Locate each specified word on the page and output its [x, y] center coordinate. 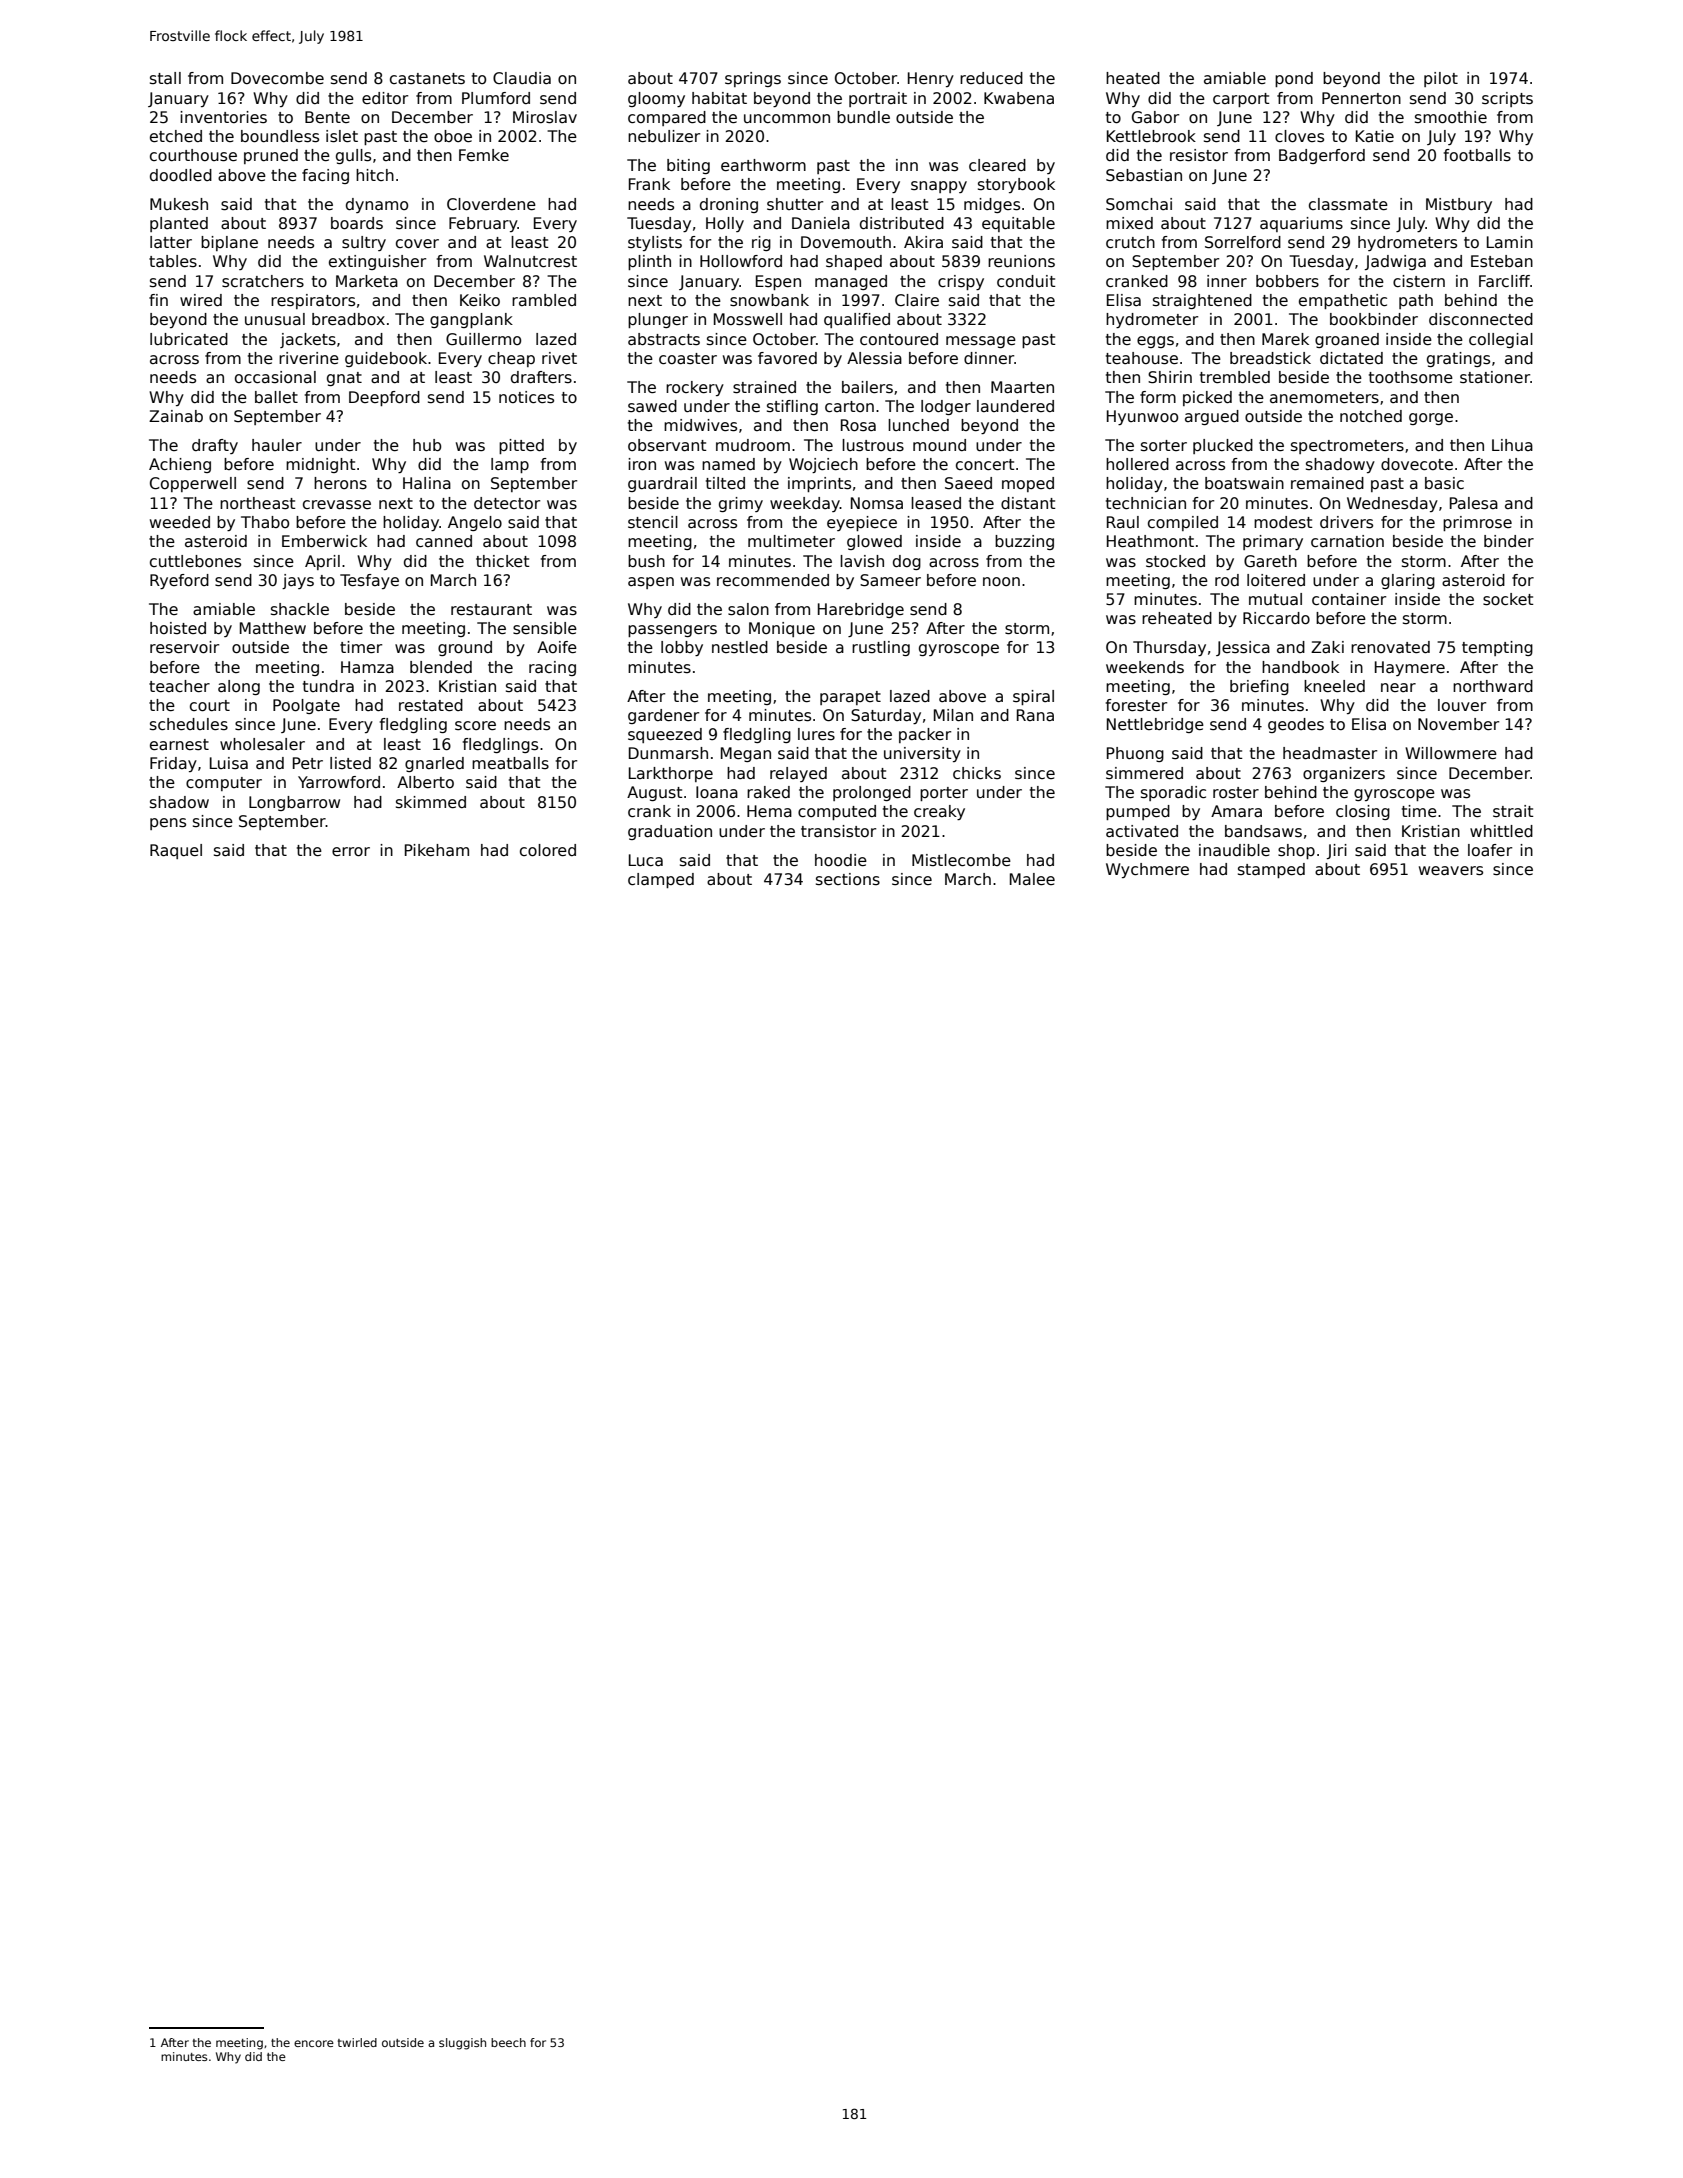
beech [508, 2042]
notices [526, 397]
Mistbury [1459, 205]
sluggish [462, 2044]
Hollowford [741, 261]
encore [314, 2043]
